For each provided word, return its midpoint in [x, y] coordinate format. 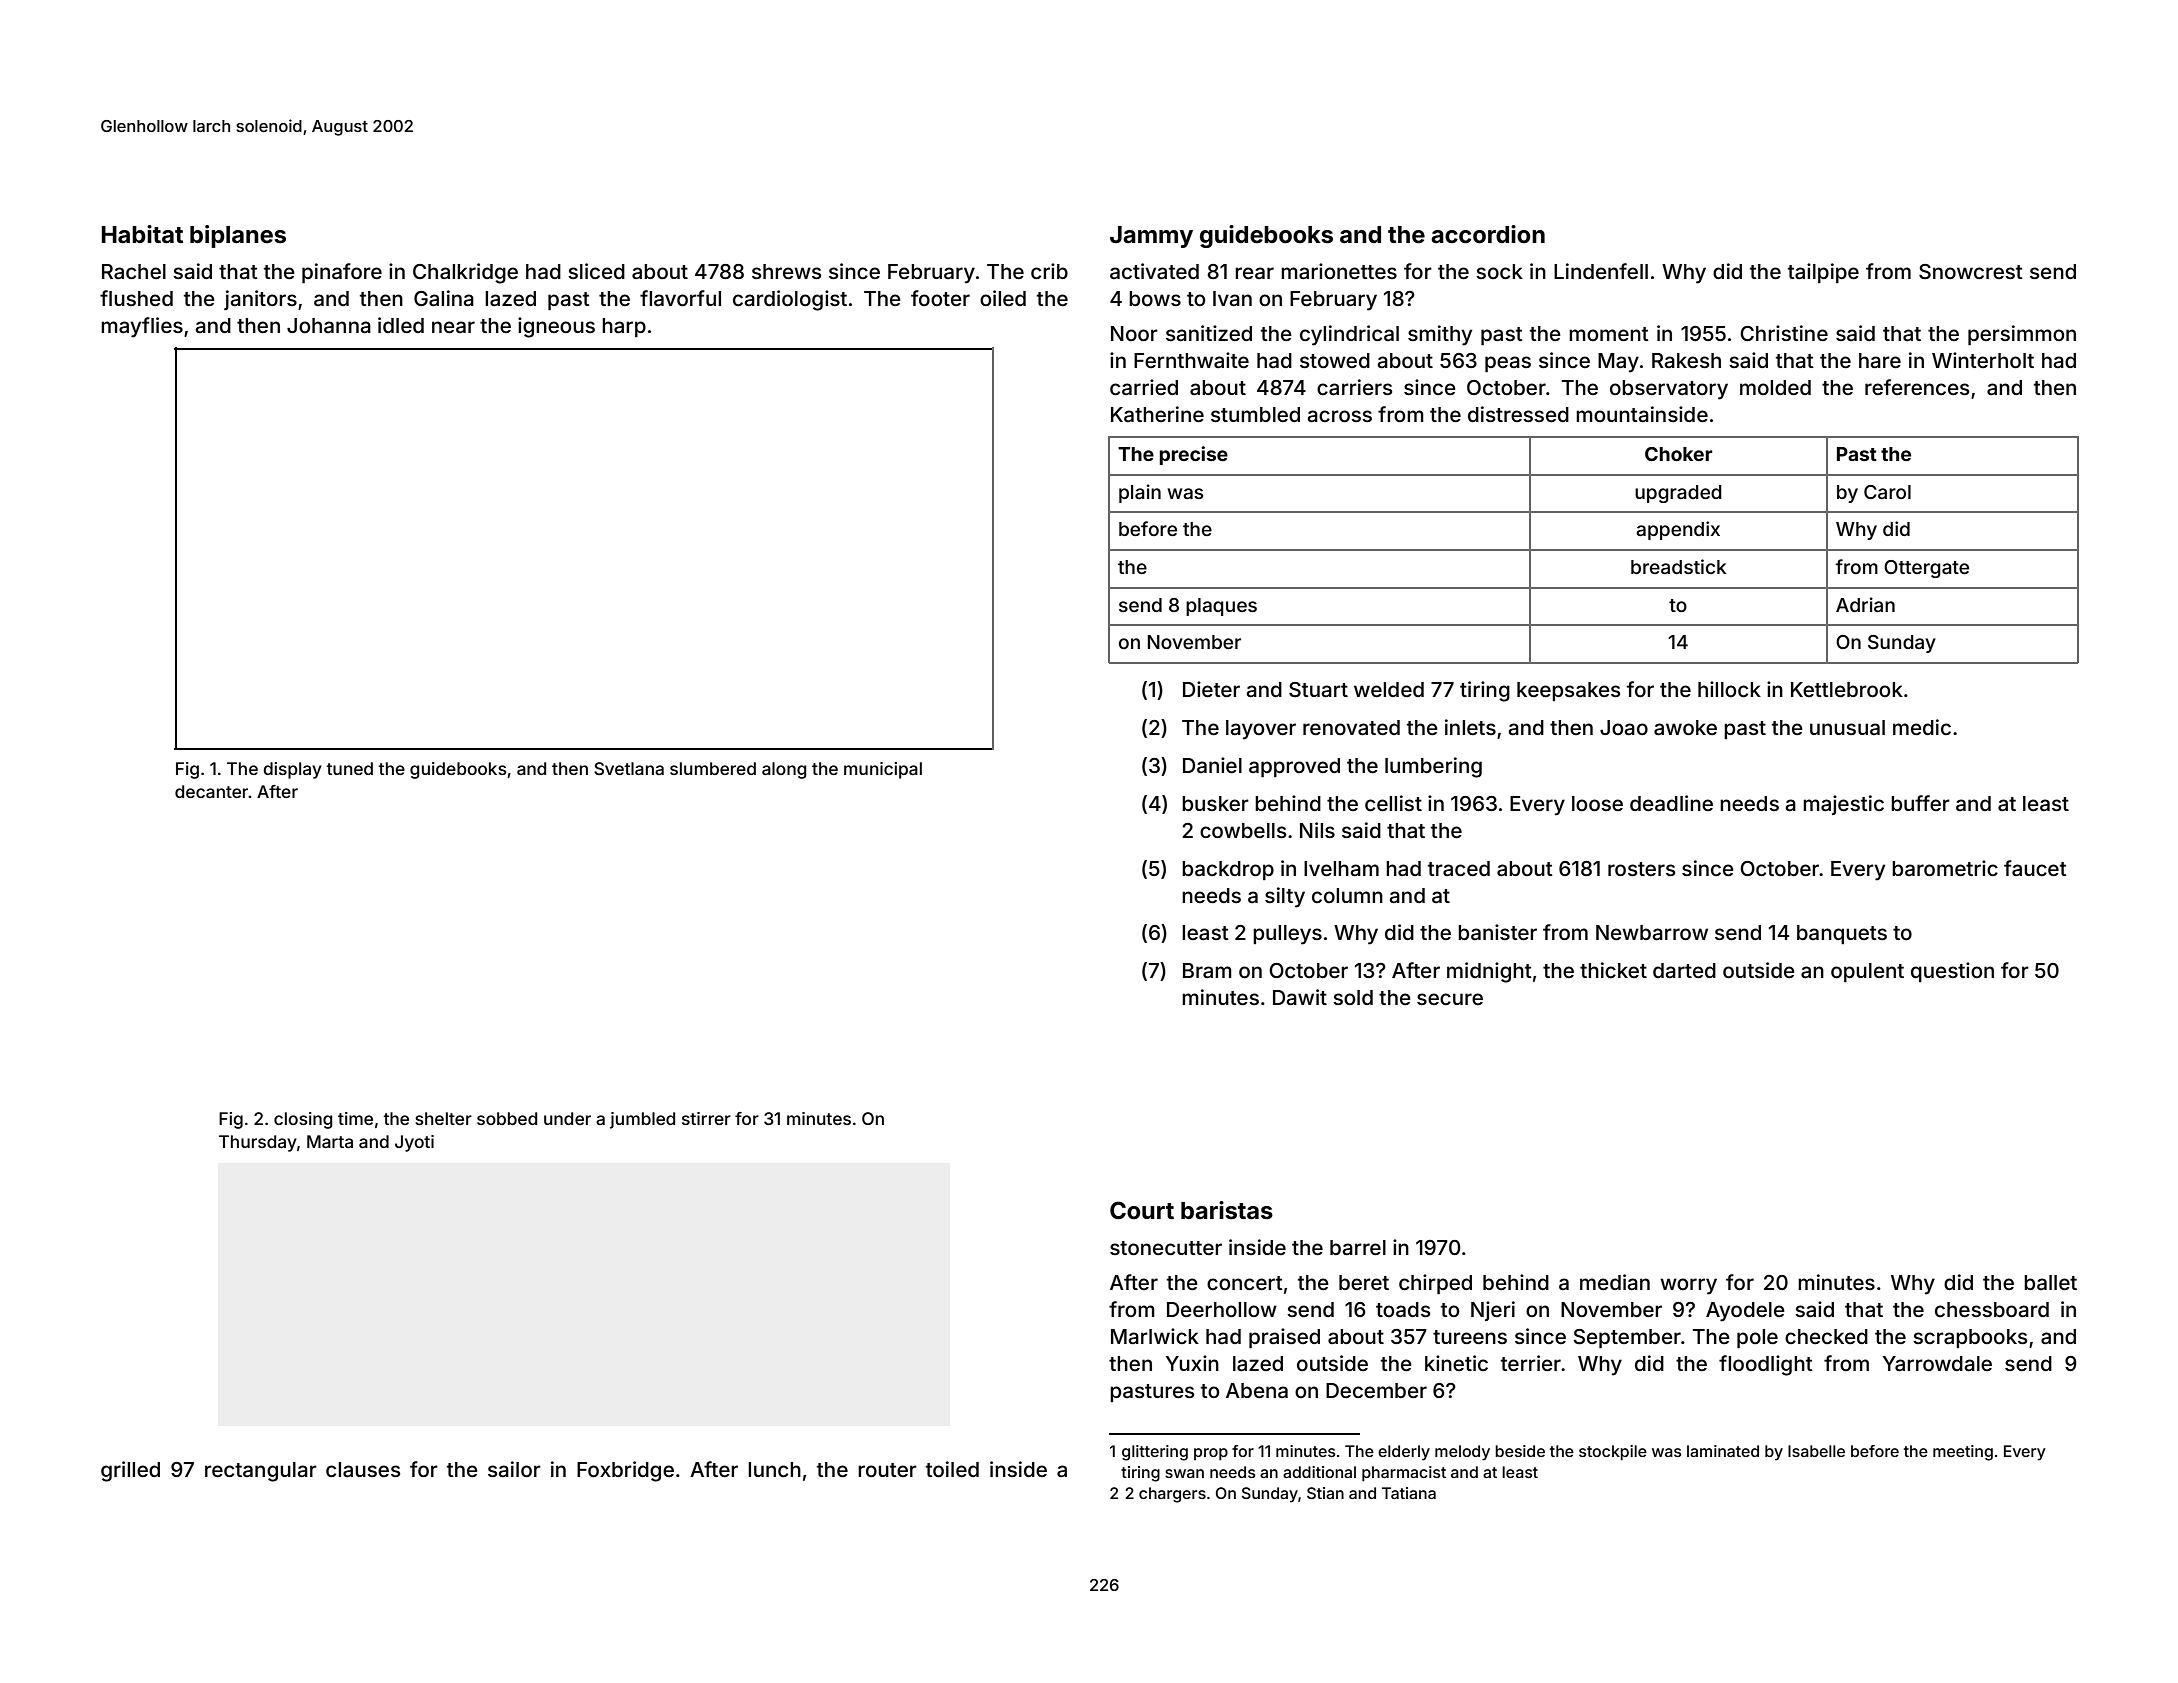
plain [1140, 493]
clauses [363, 1469]
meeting [1963, 1453]
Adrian [1865, 604]
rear [1254, 273]
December [1376, 1390]
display [292, 770]
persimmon [2022, 335]
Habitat [142, 234]
